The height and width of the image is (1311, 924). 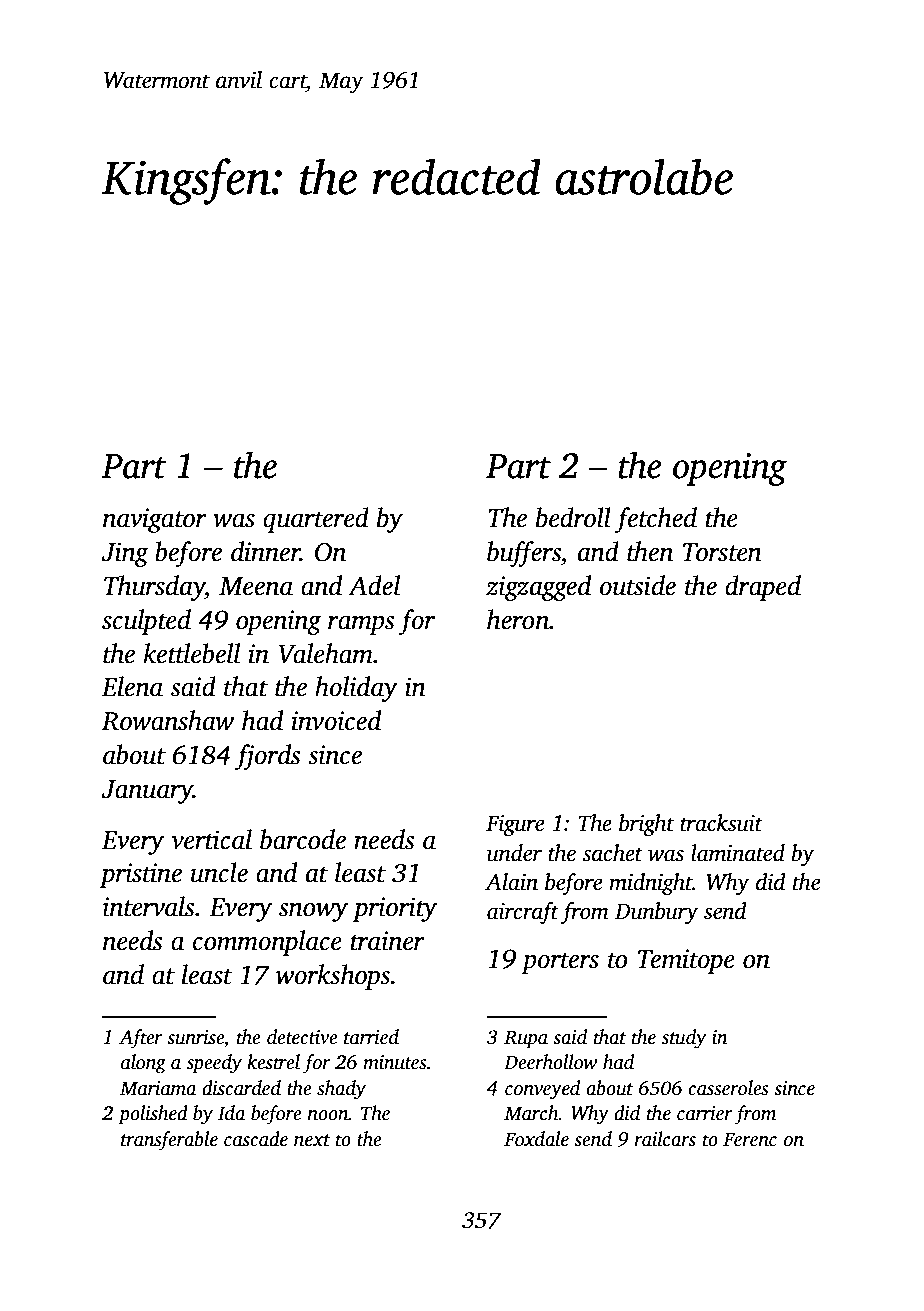 I want to click on draped, so click(x=763, y=588).
